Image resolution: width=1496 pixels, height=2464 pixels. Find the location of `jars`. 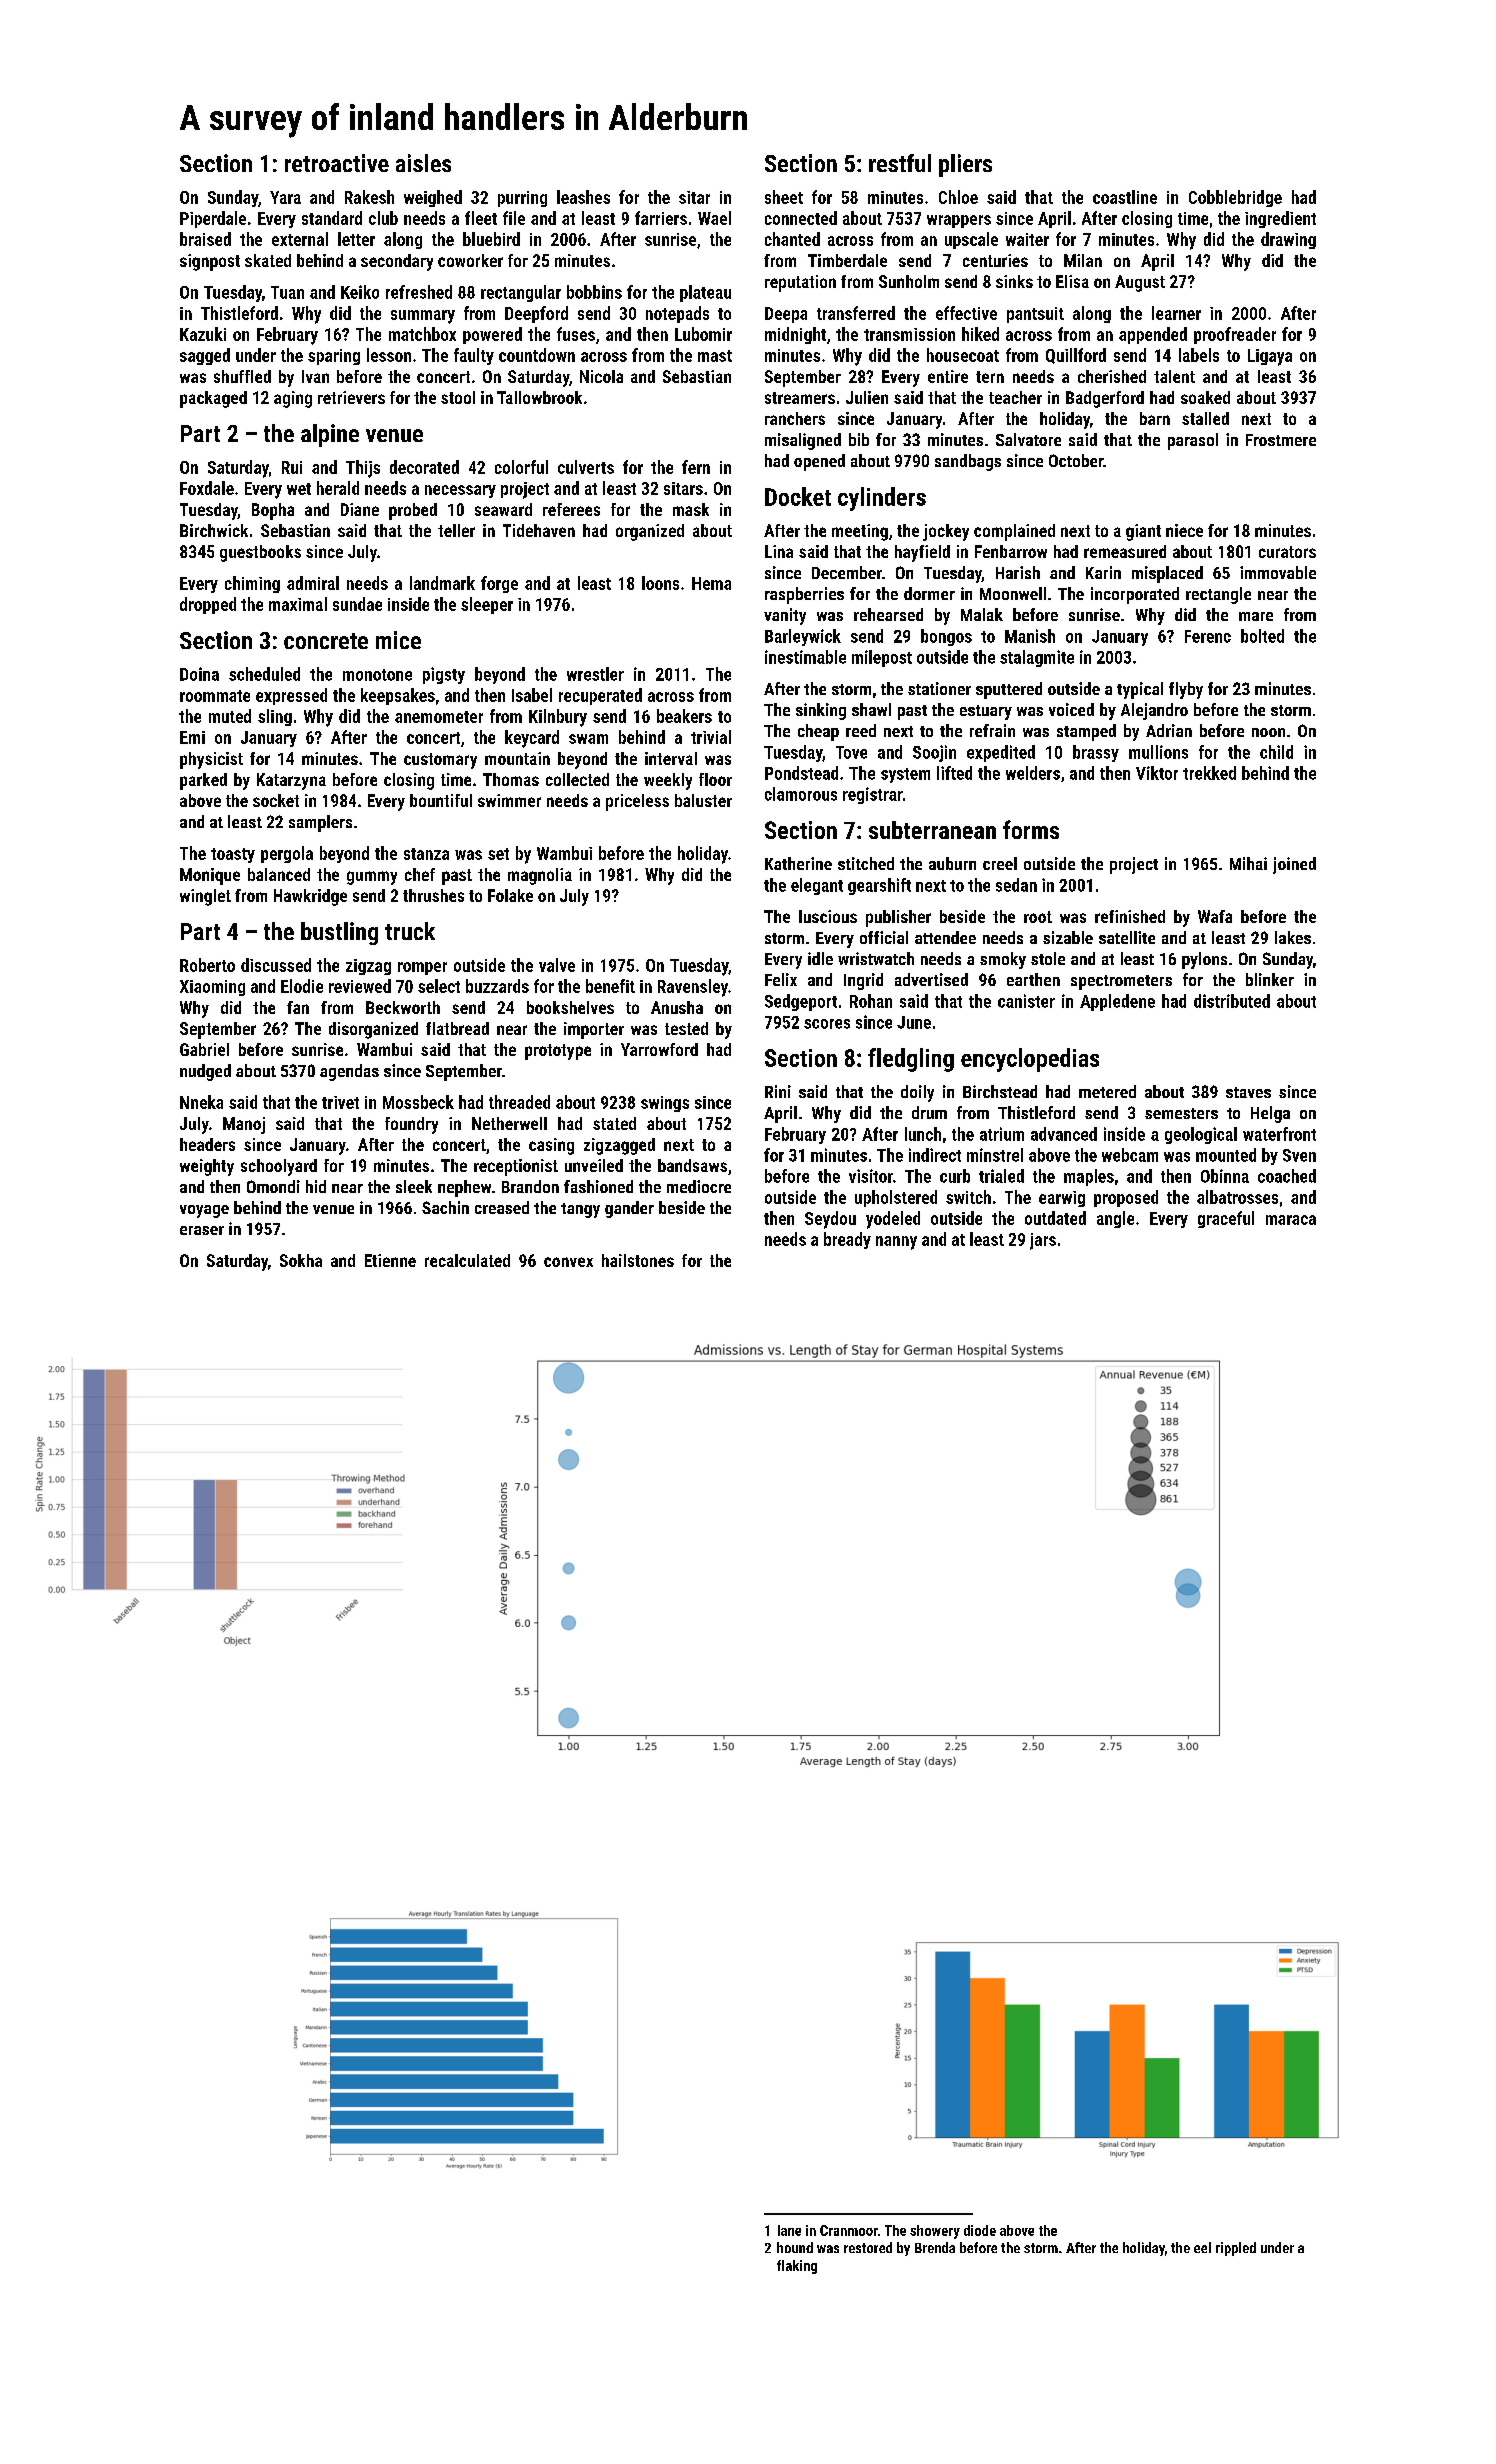

jars is located at coordinates (1043, 1241).
